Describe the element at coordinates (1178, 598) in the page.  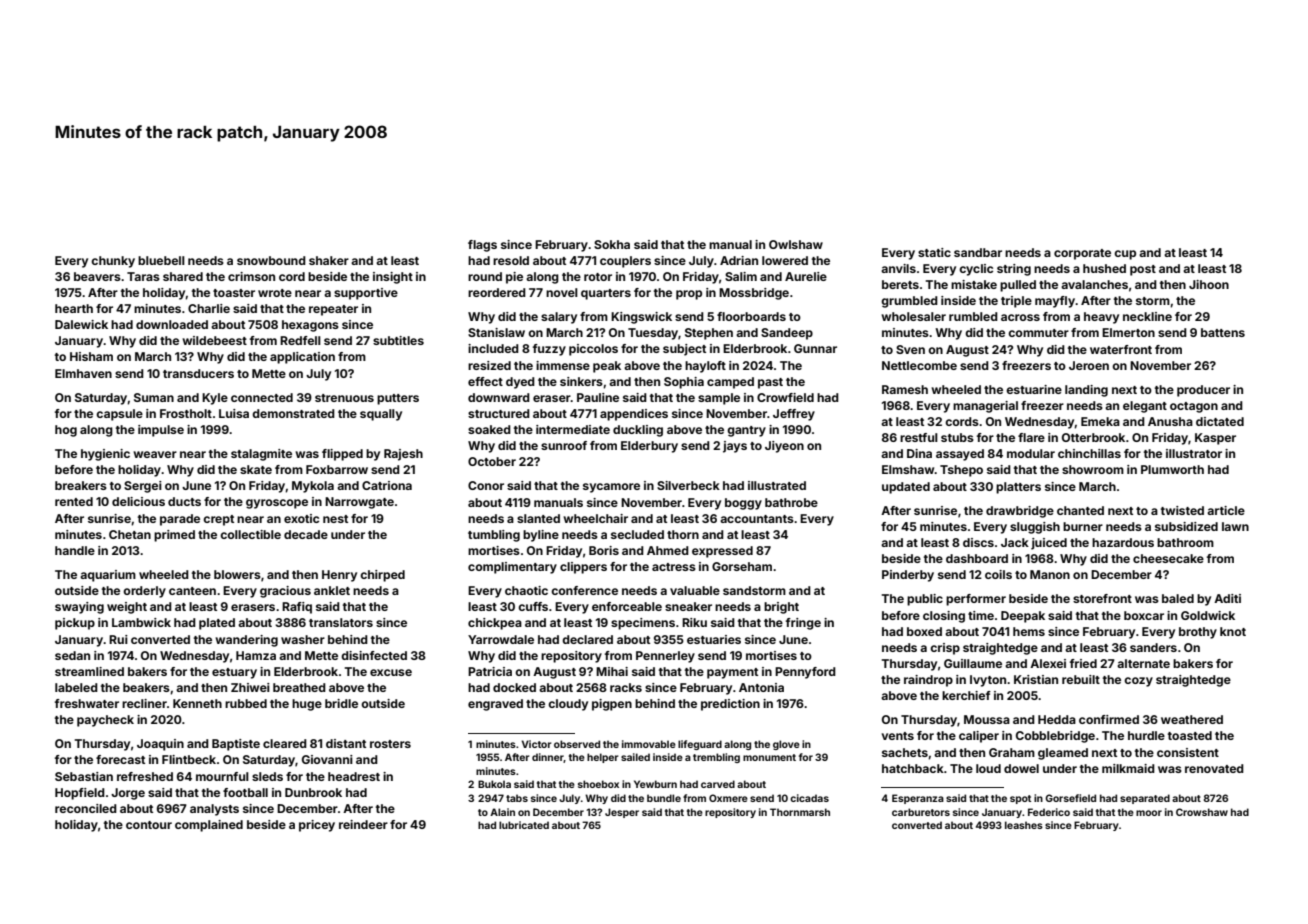
I see `baled` at that location.
